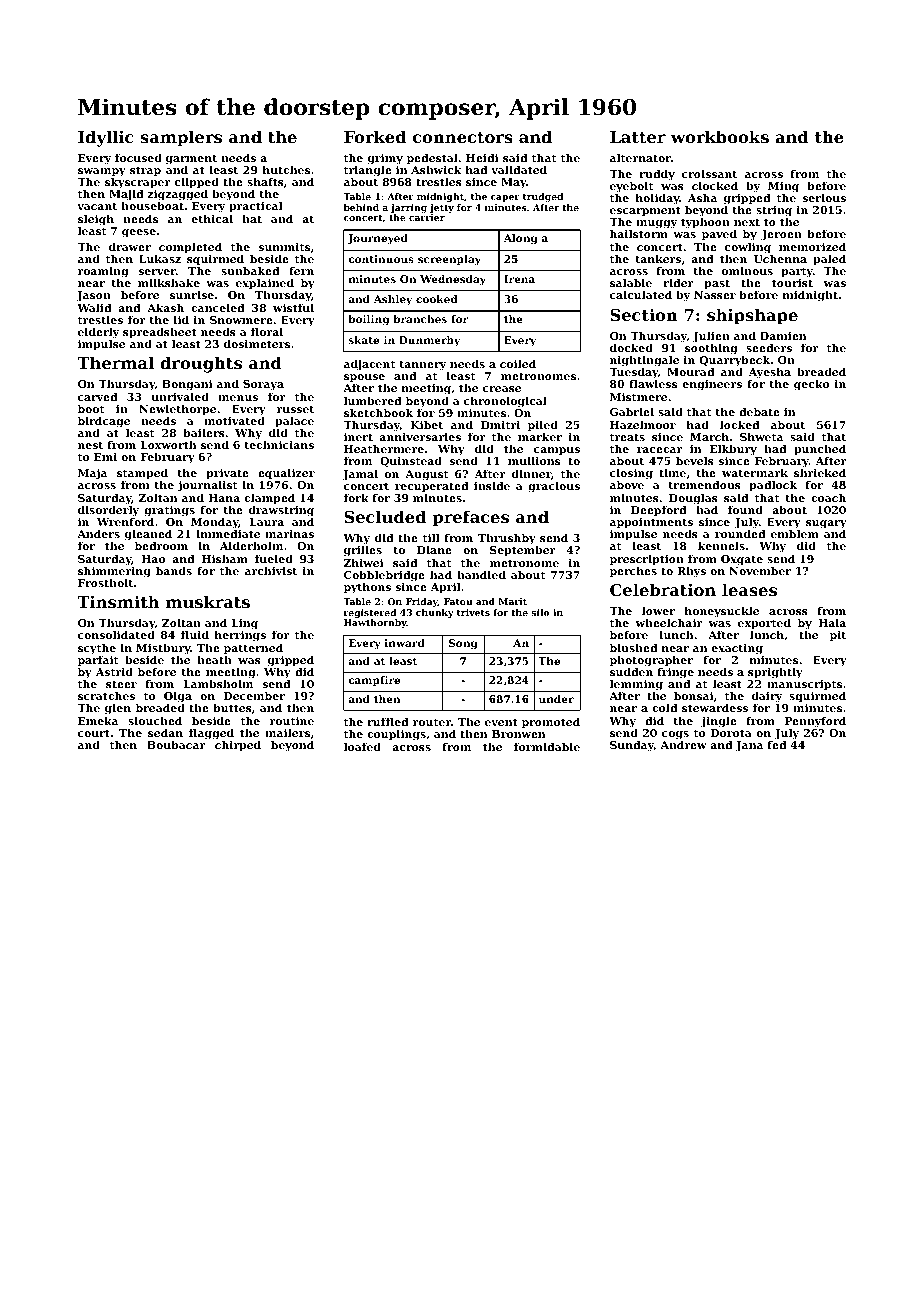 This screenshot has height=1308, width=924. What do you see at coordinates (204, 432) in the screenshot?
I see `bailers` at bounding box center [204, 432].
